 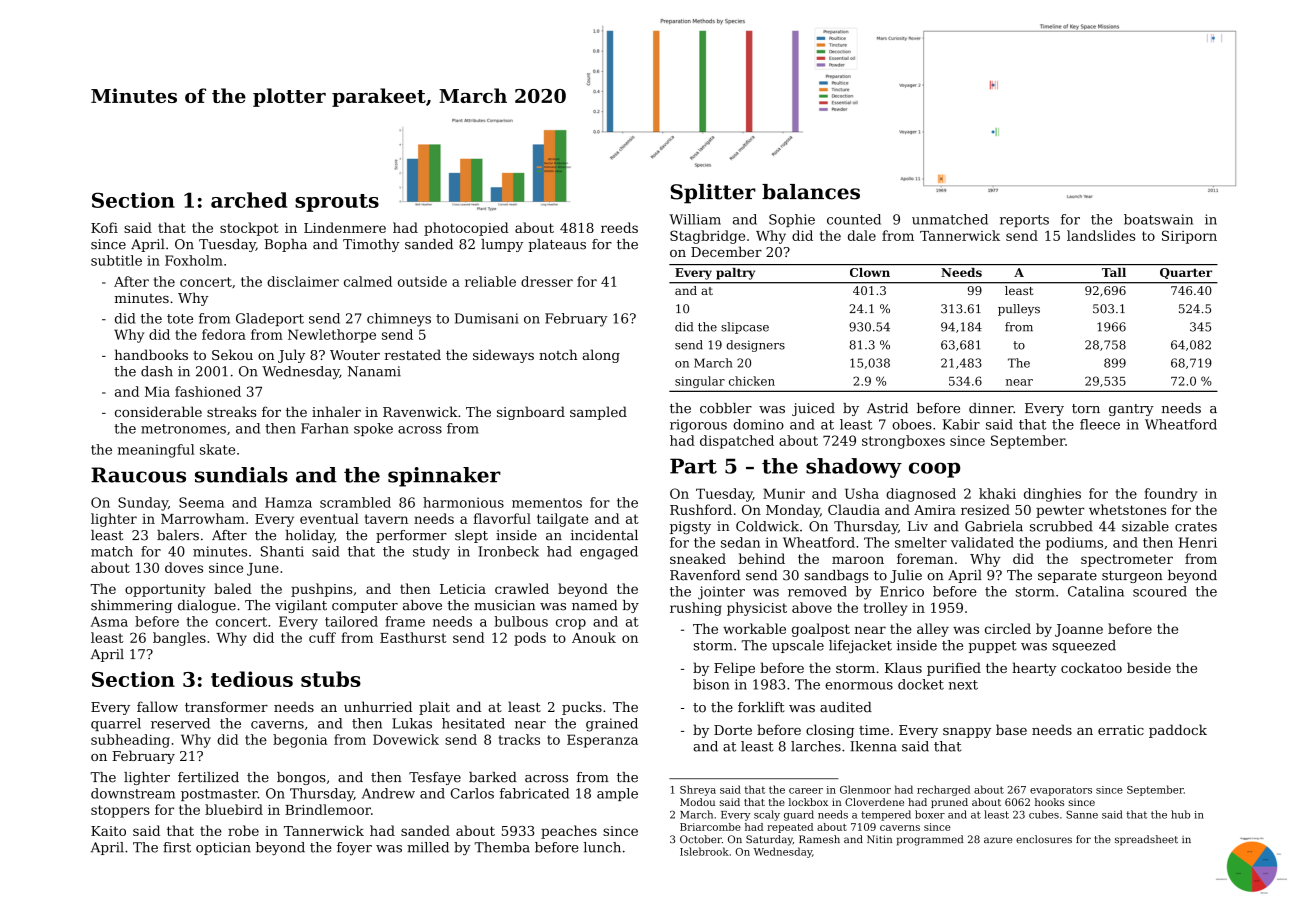 I want to click on Munir, so click(x=784, y=493).
